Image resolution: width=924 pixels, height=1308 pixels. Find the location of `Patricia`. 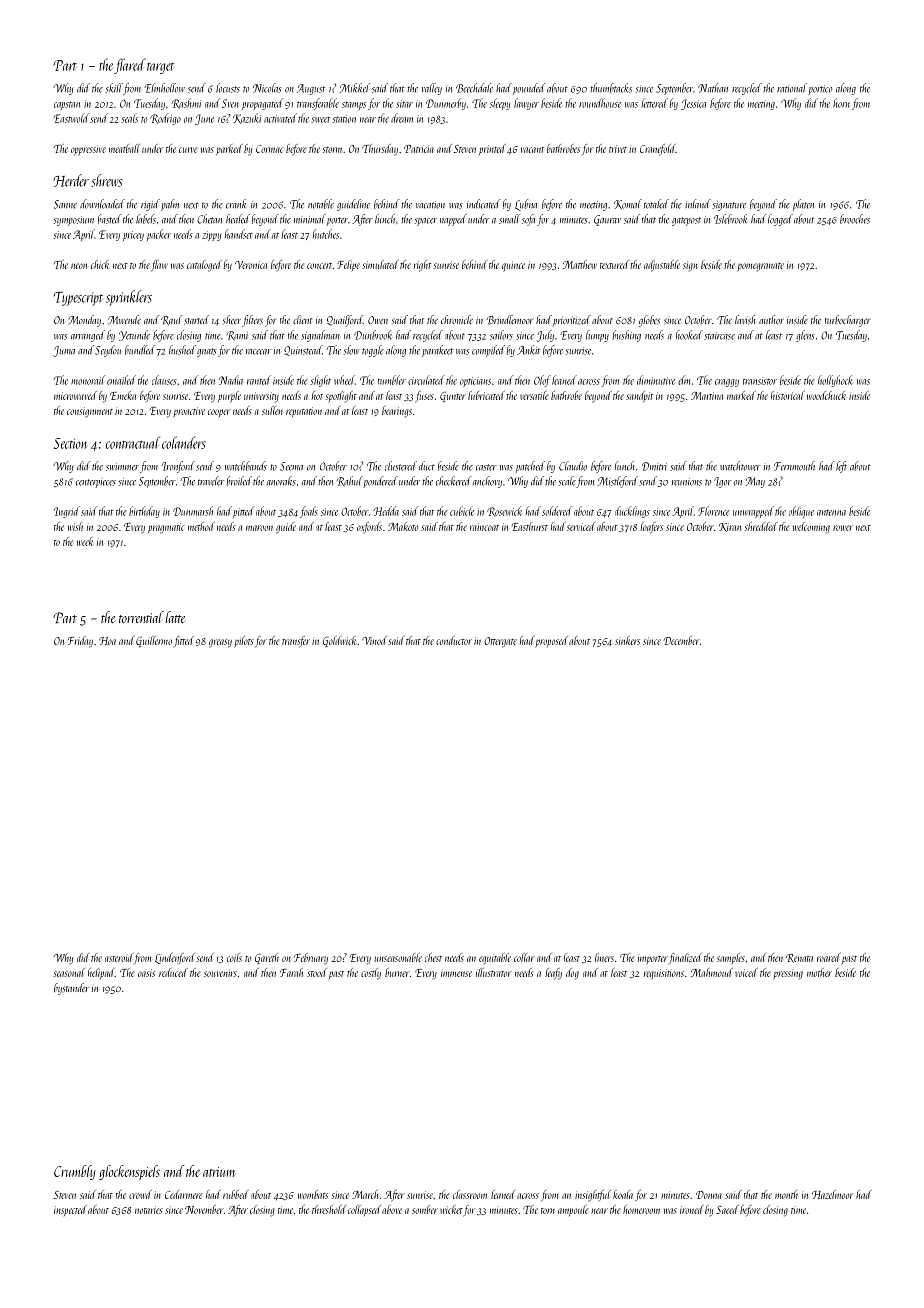

Patricia is located at coordinates (419, 149).
